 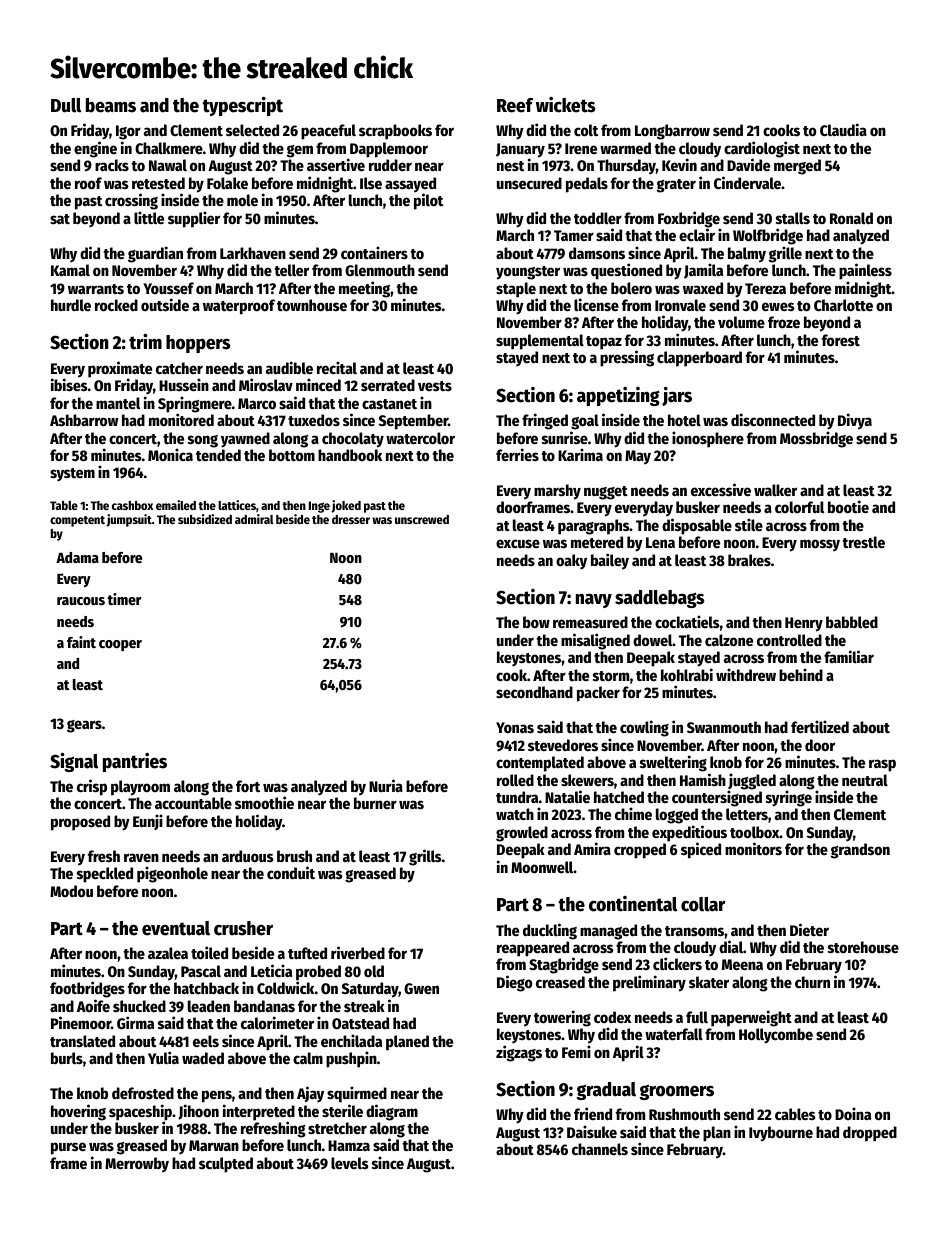 What do you see at coordinates (752, 781) in the screenshot?
I see `juggled` at bounding box center [752, 781].
